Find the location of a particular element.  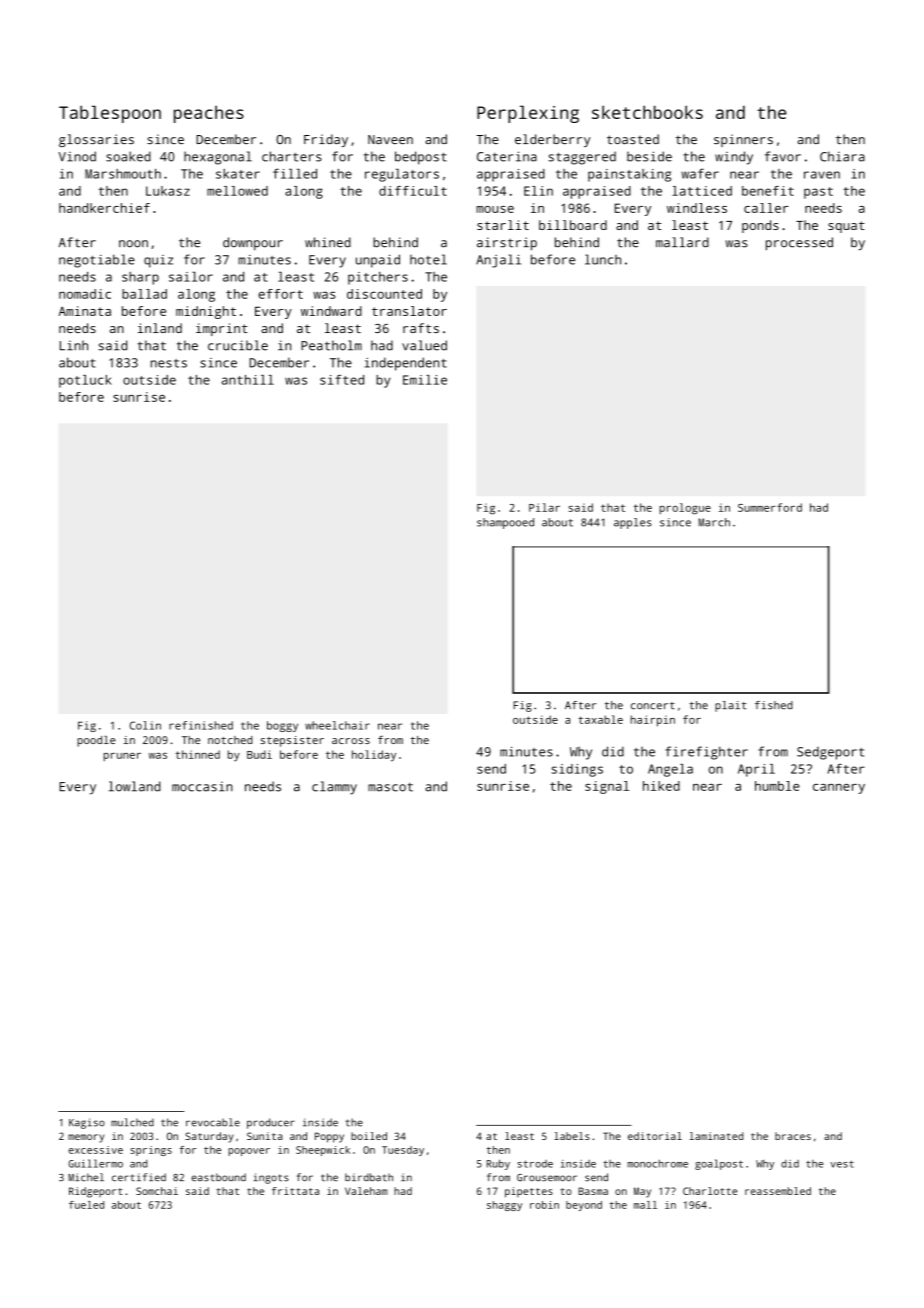

peaches is located at coordinates (209, 114).
